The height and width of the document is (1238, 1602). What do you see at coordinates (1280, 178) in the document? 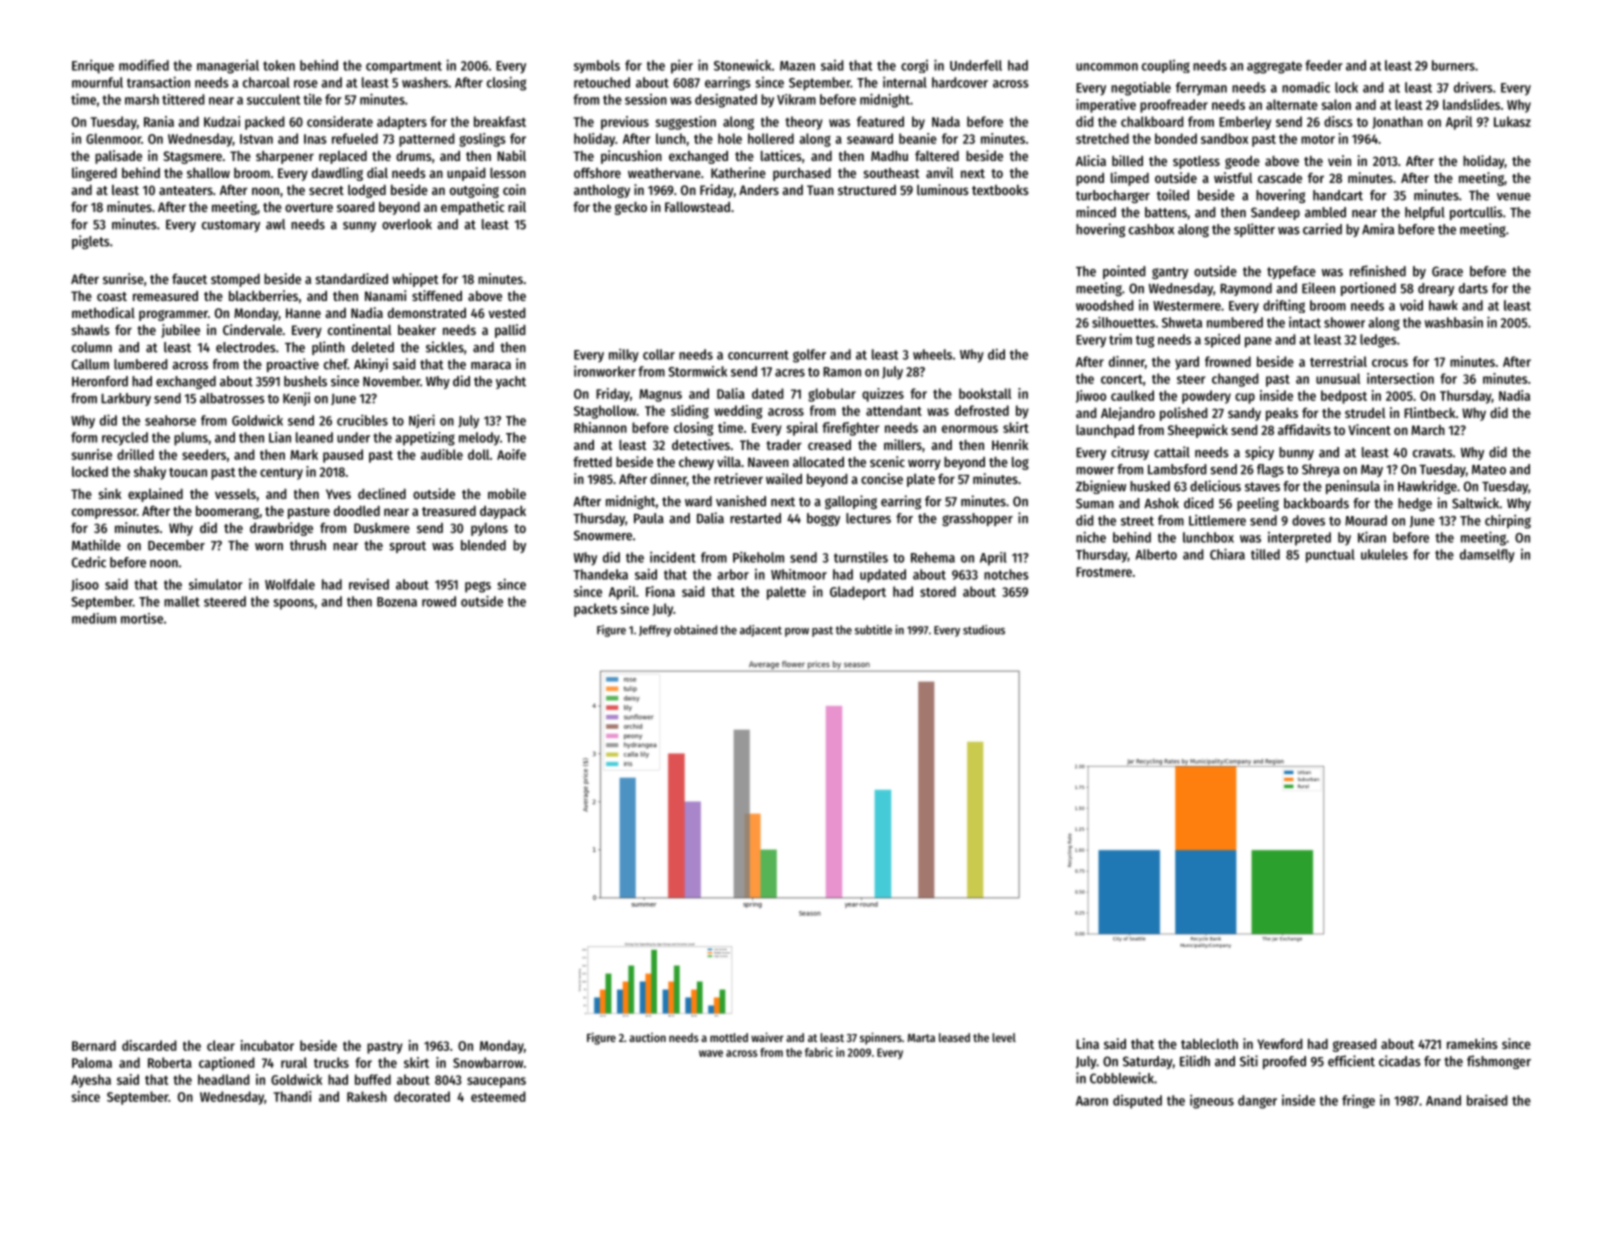
I see `cascade` at bounding box center [1280, 178].
